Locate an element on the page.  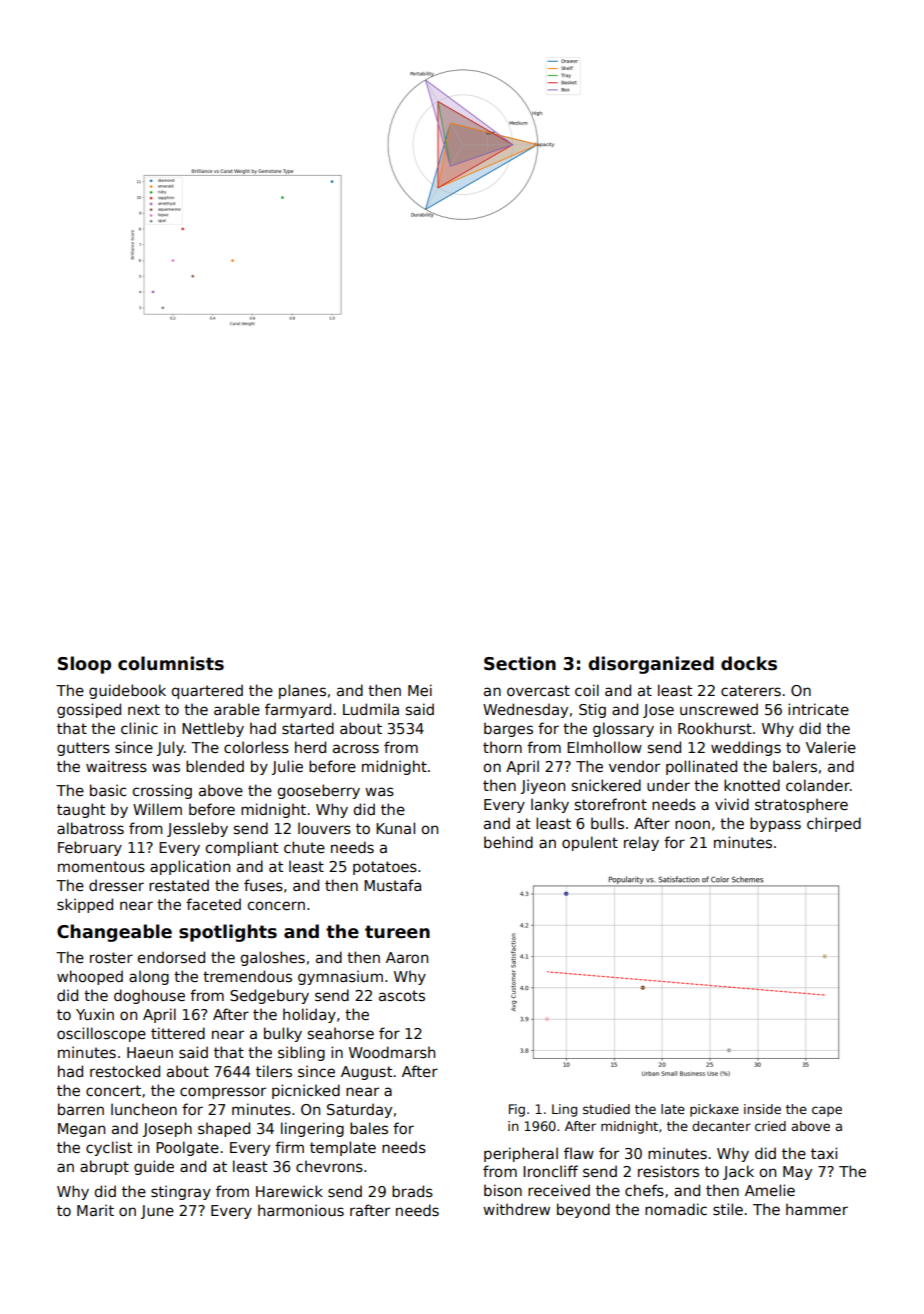
overcast is located at coordinates (538, 690).
